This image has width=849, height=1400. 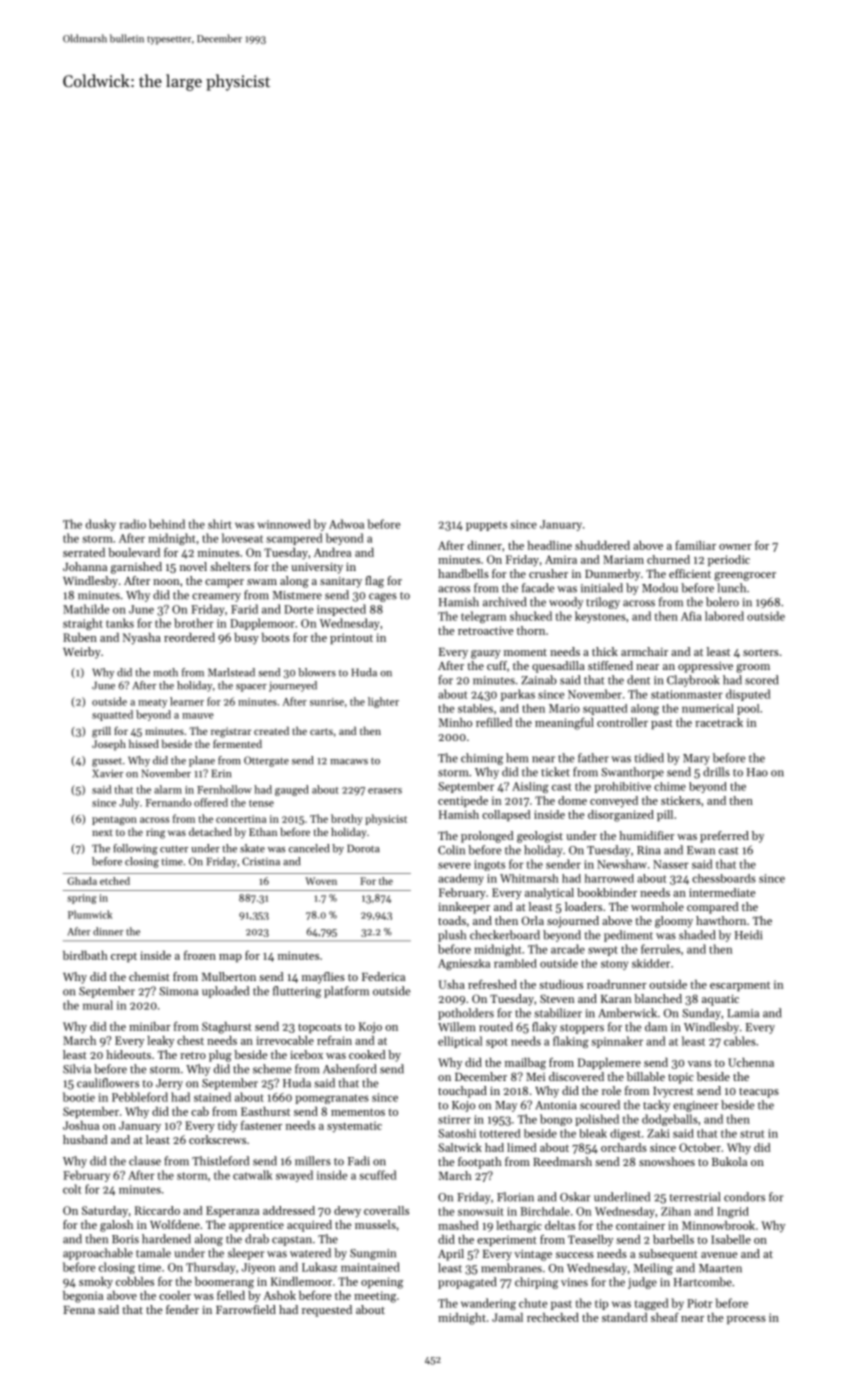 I want to click on Lamia, so click(x=743, y=1013).
